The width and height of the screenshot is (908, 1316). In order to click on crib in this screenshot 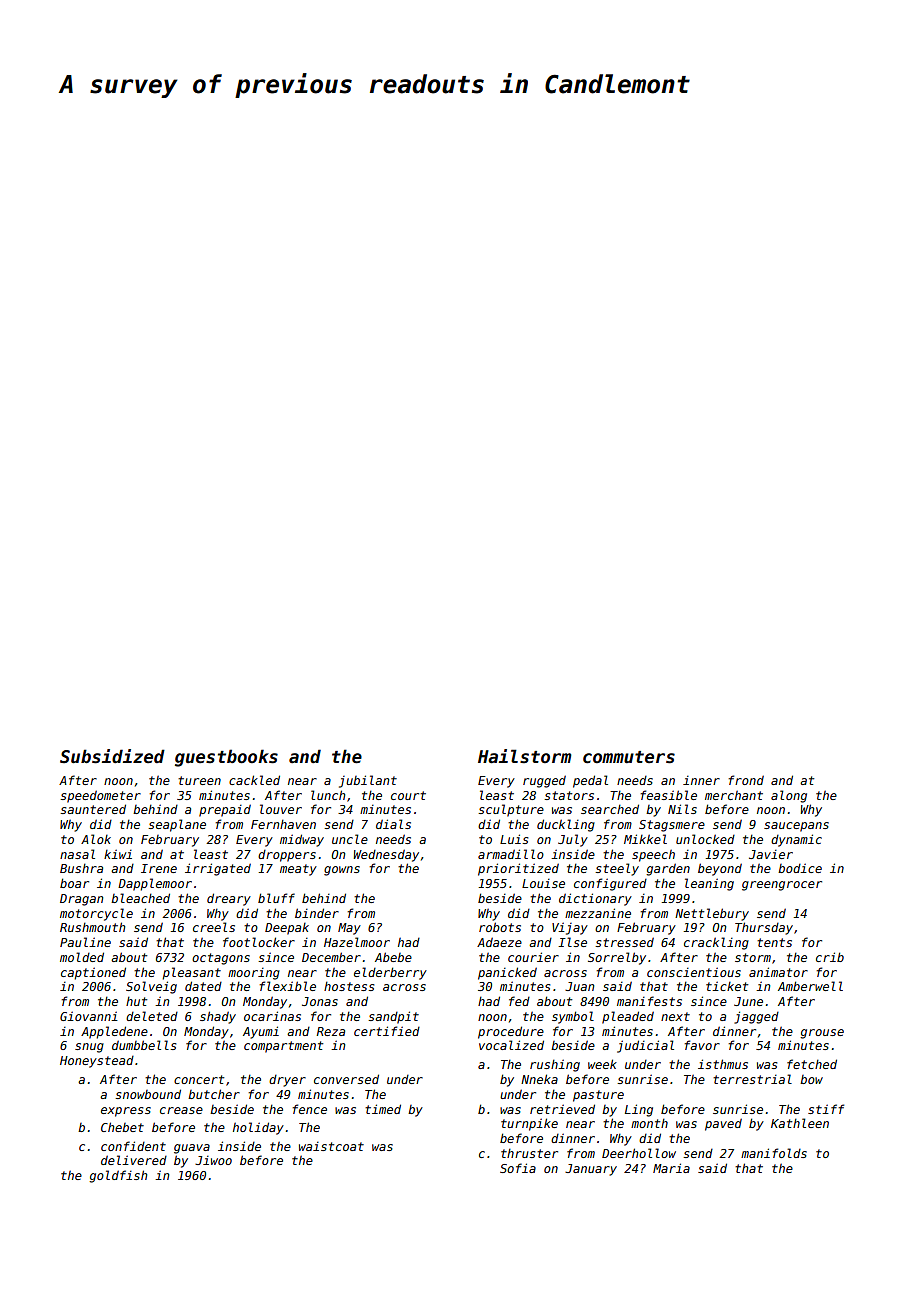, I will do `click(830, 957)`.
